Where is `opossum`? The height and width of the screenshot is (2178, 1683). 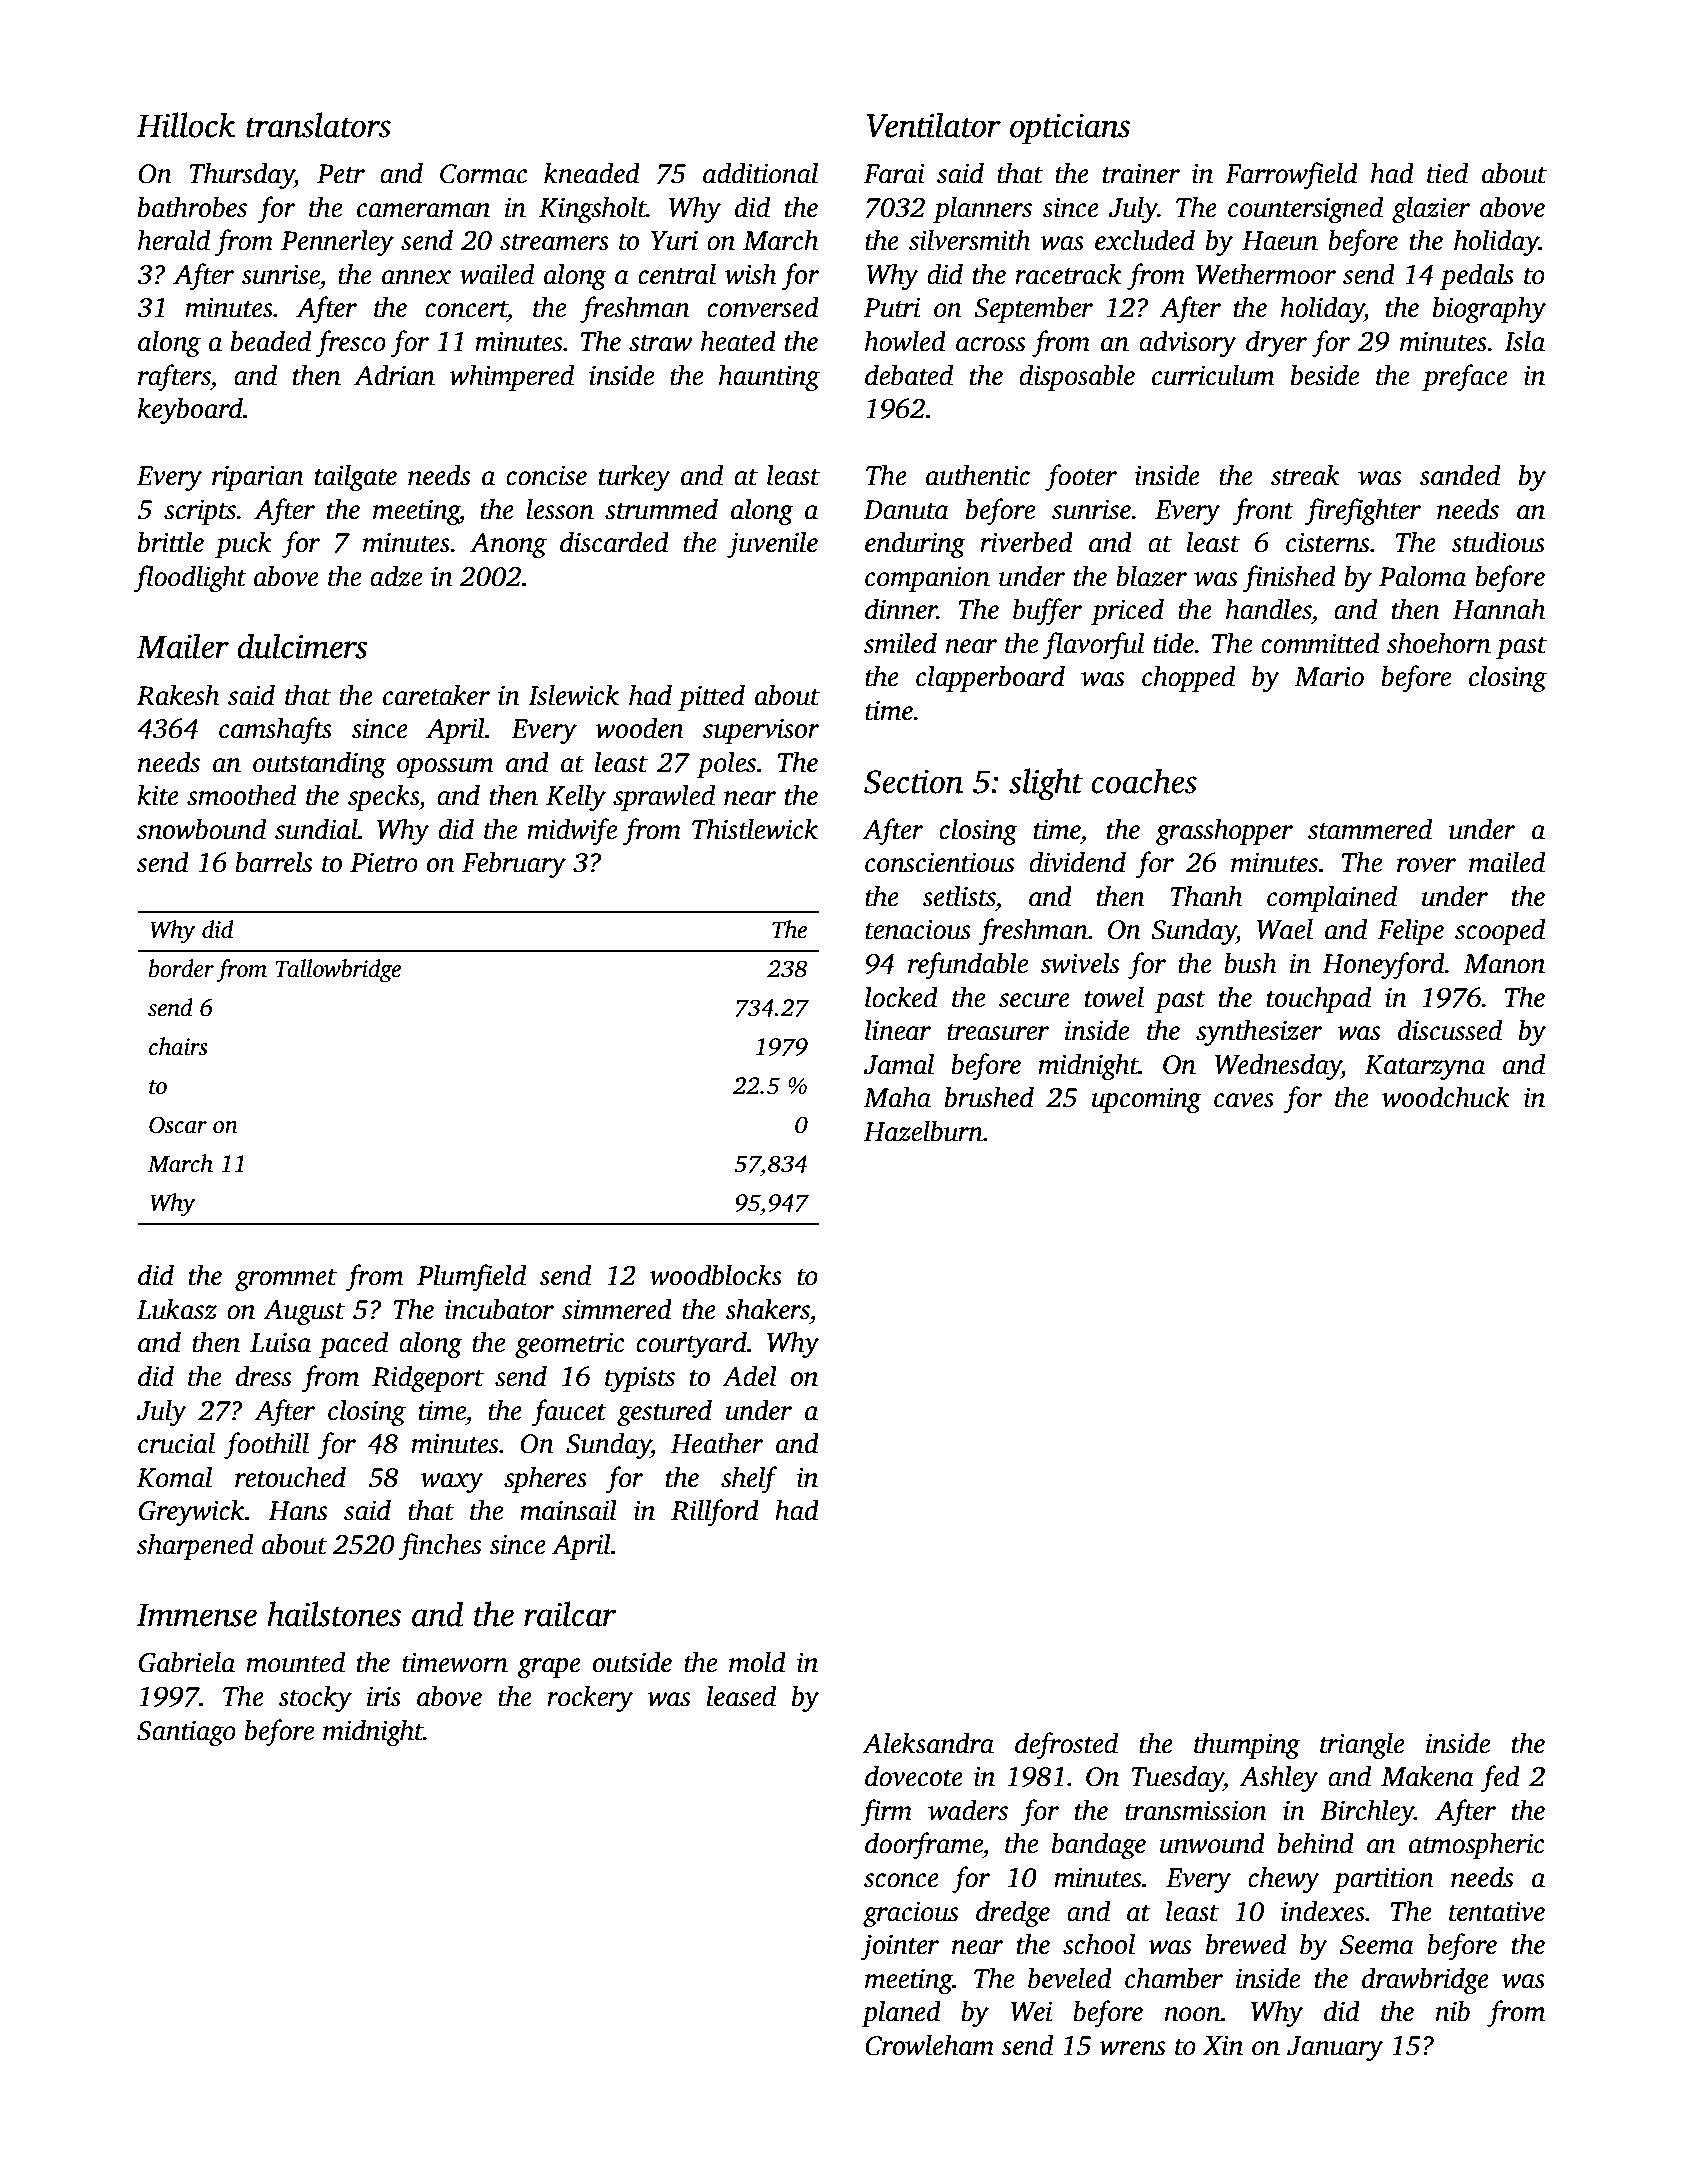
opossum is located at coordinates (445, 768).
